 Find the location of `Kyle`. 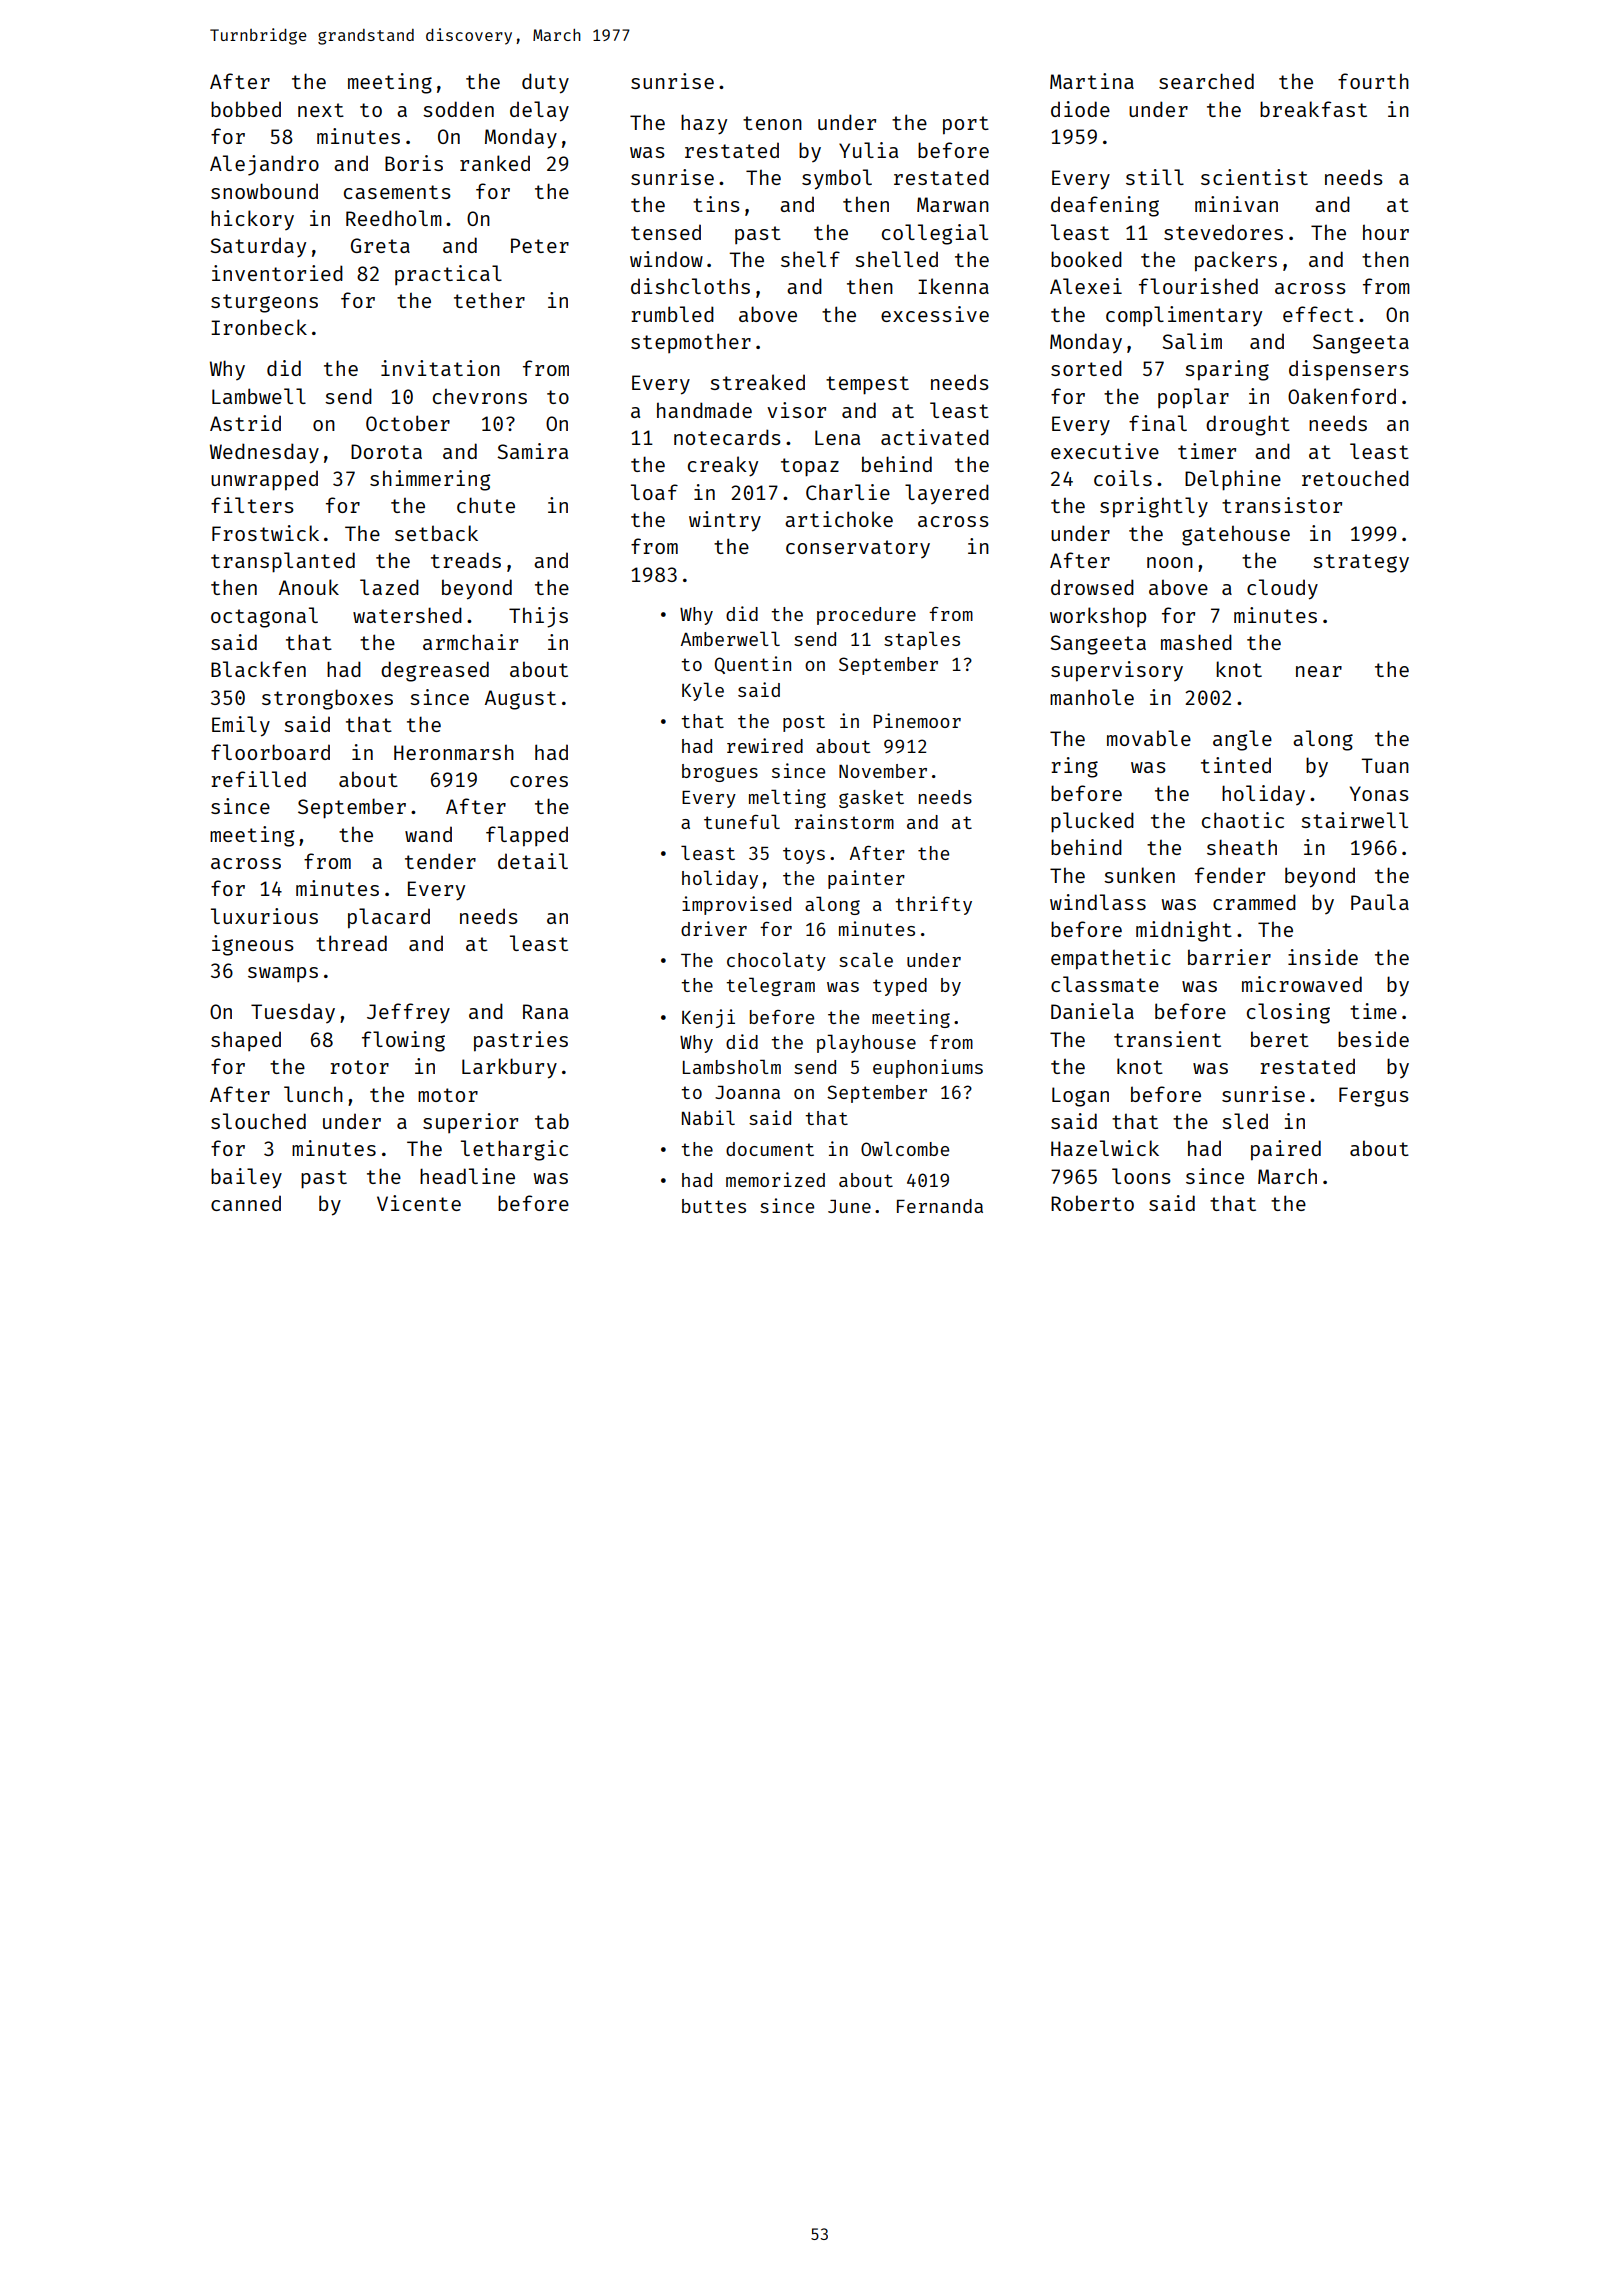

Kyle is located at coordinates (703, 691).
